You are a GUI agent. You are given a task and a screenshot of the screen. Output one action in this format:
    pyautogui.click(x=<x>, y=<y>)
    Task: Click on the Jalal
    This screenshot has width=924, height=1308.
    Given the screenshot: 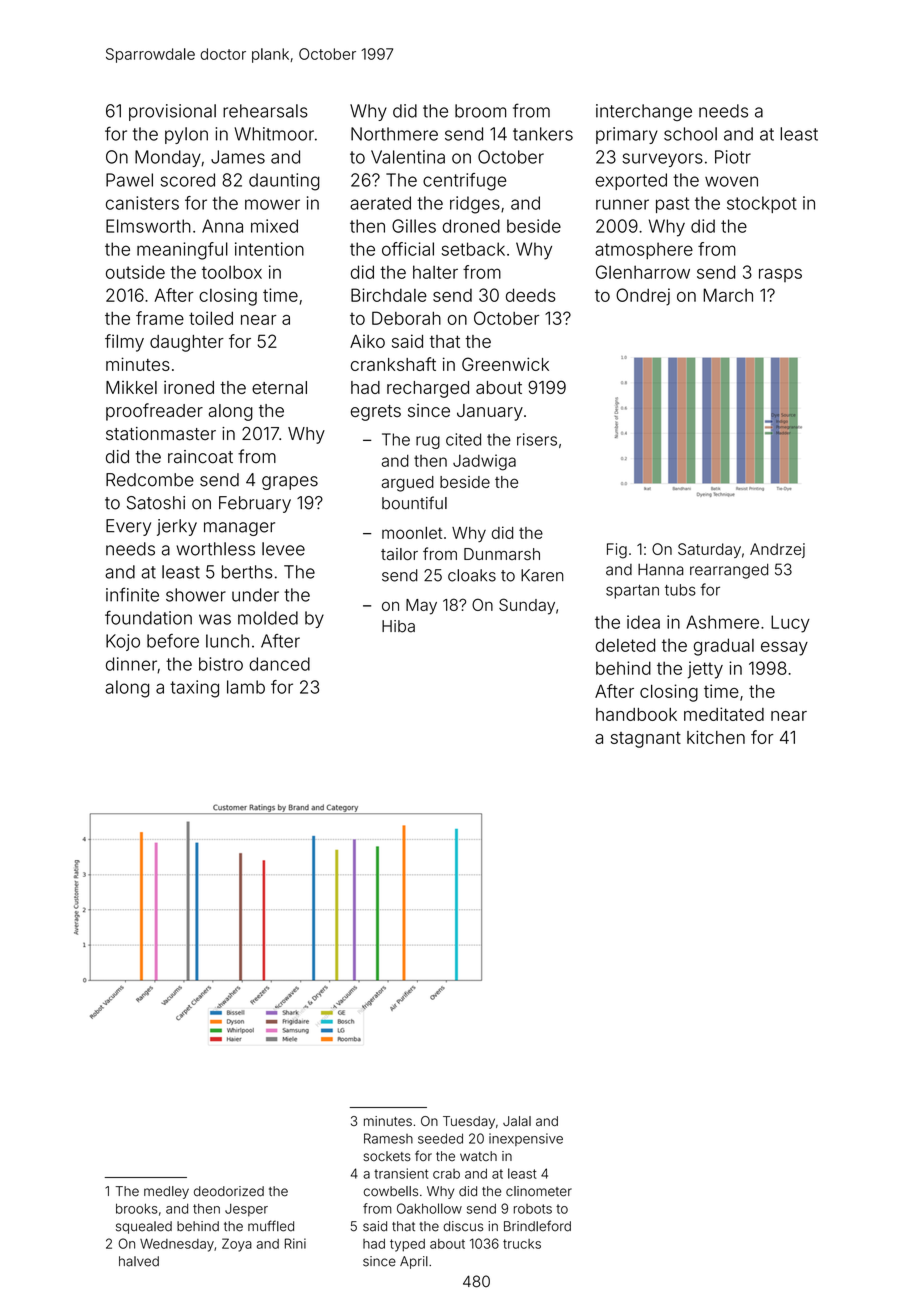 What is the action you would take?
    pyautogui.click(x=517, y=1121)
